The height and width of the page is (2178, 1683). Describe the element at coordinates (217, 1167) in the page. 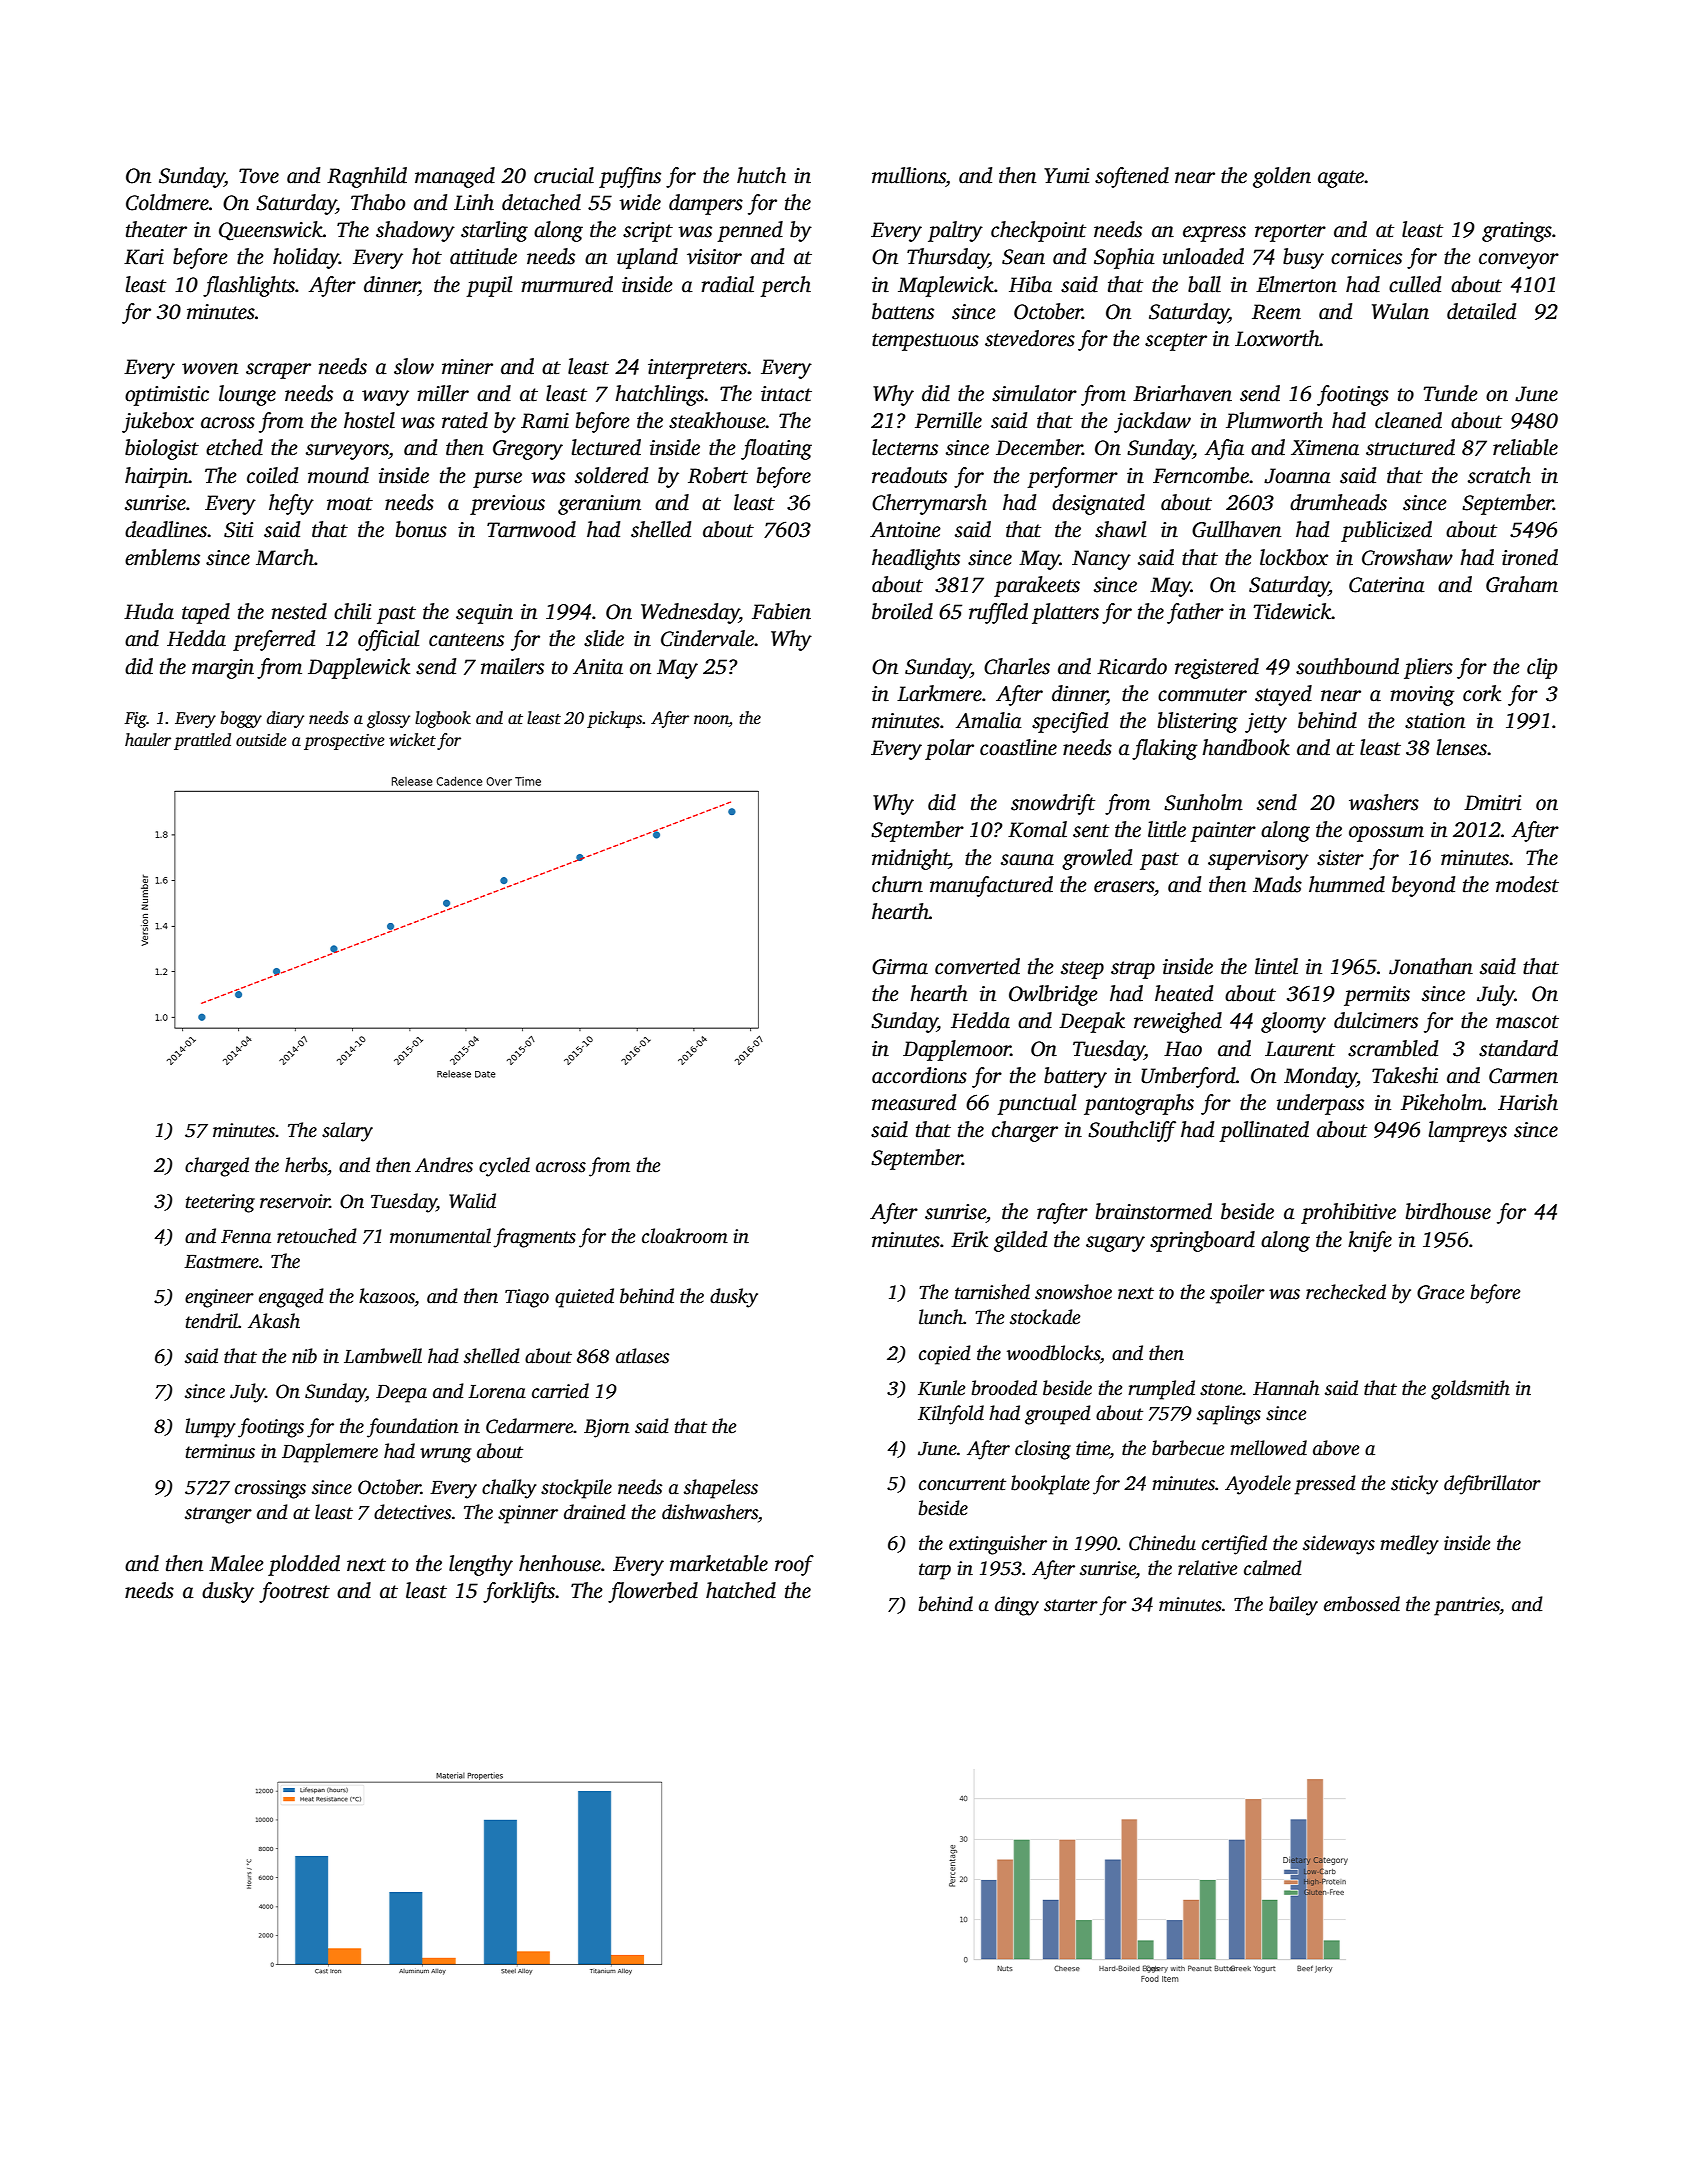

I see `charged` at that location.
